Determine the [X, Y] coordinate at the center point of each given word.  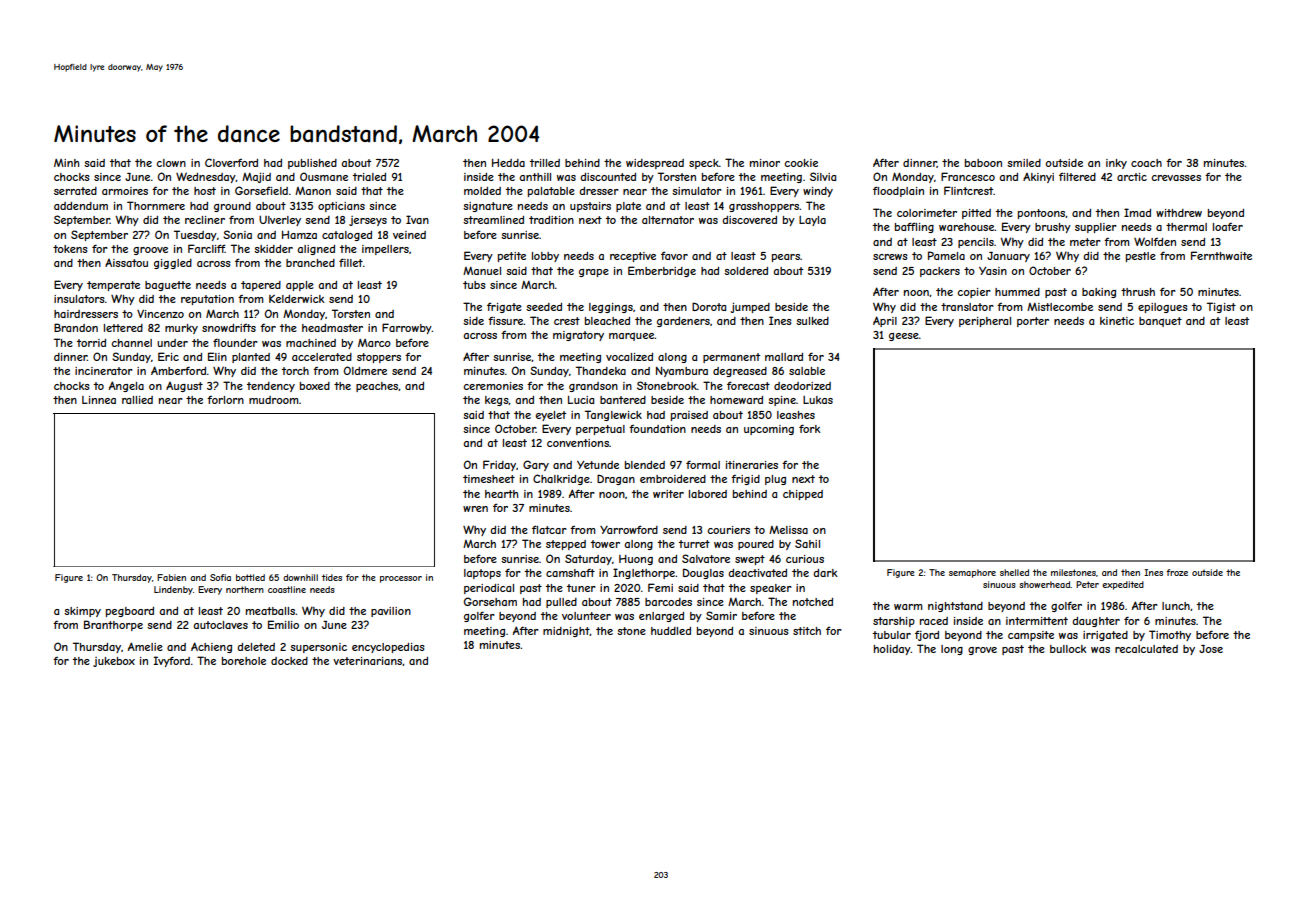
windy [818, 192]
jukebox [114, 662]
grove [982, 651]
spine [782, 401]
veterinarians [368, 661]
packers [940, 272]
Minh [66, 163]
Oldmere [365, 370]
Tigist [1221, 307]
